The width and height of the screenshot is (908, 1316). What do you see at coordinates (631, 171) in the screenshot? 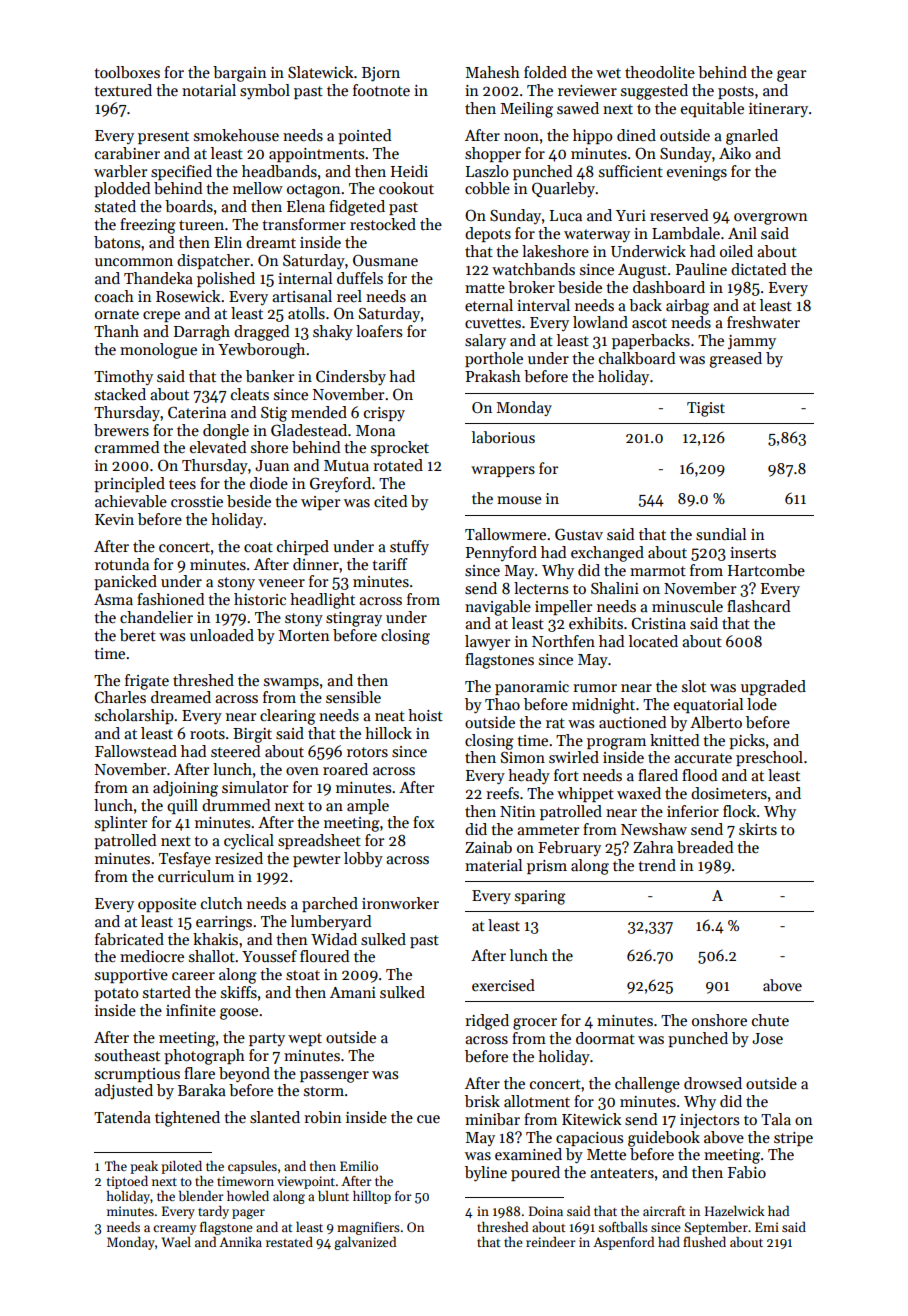
I see `sufficient` at bounding box center [631, 171].
